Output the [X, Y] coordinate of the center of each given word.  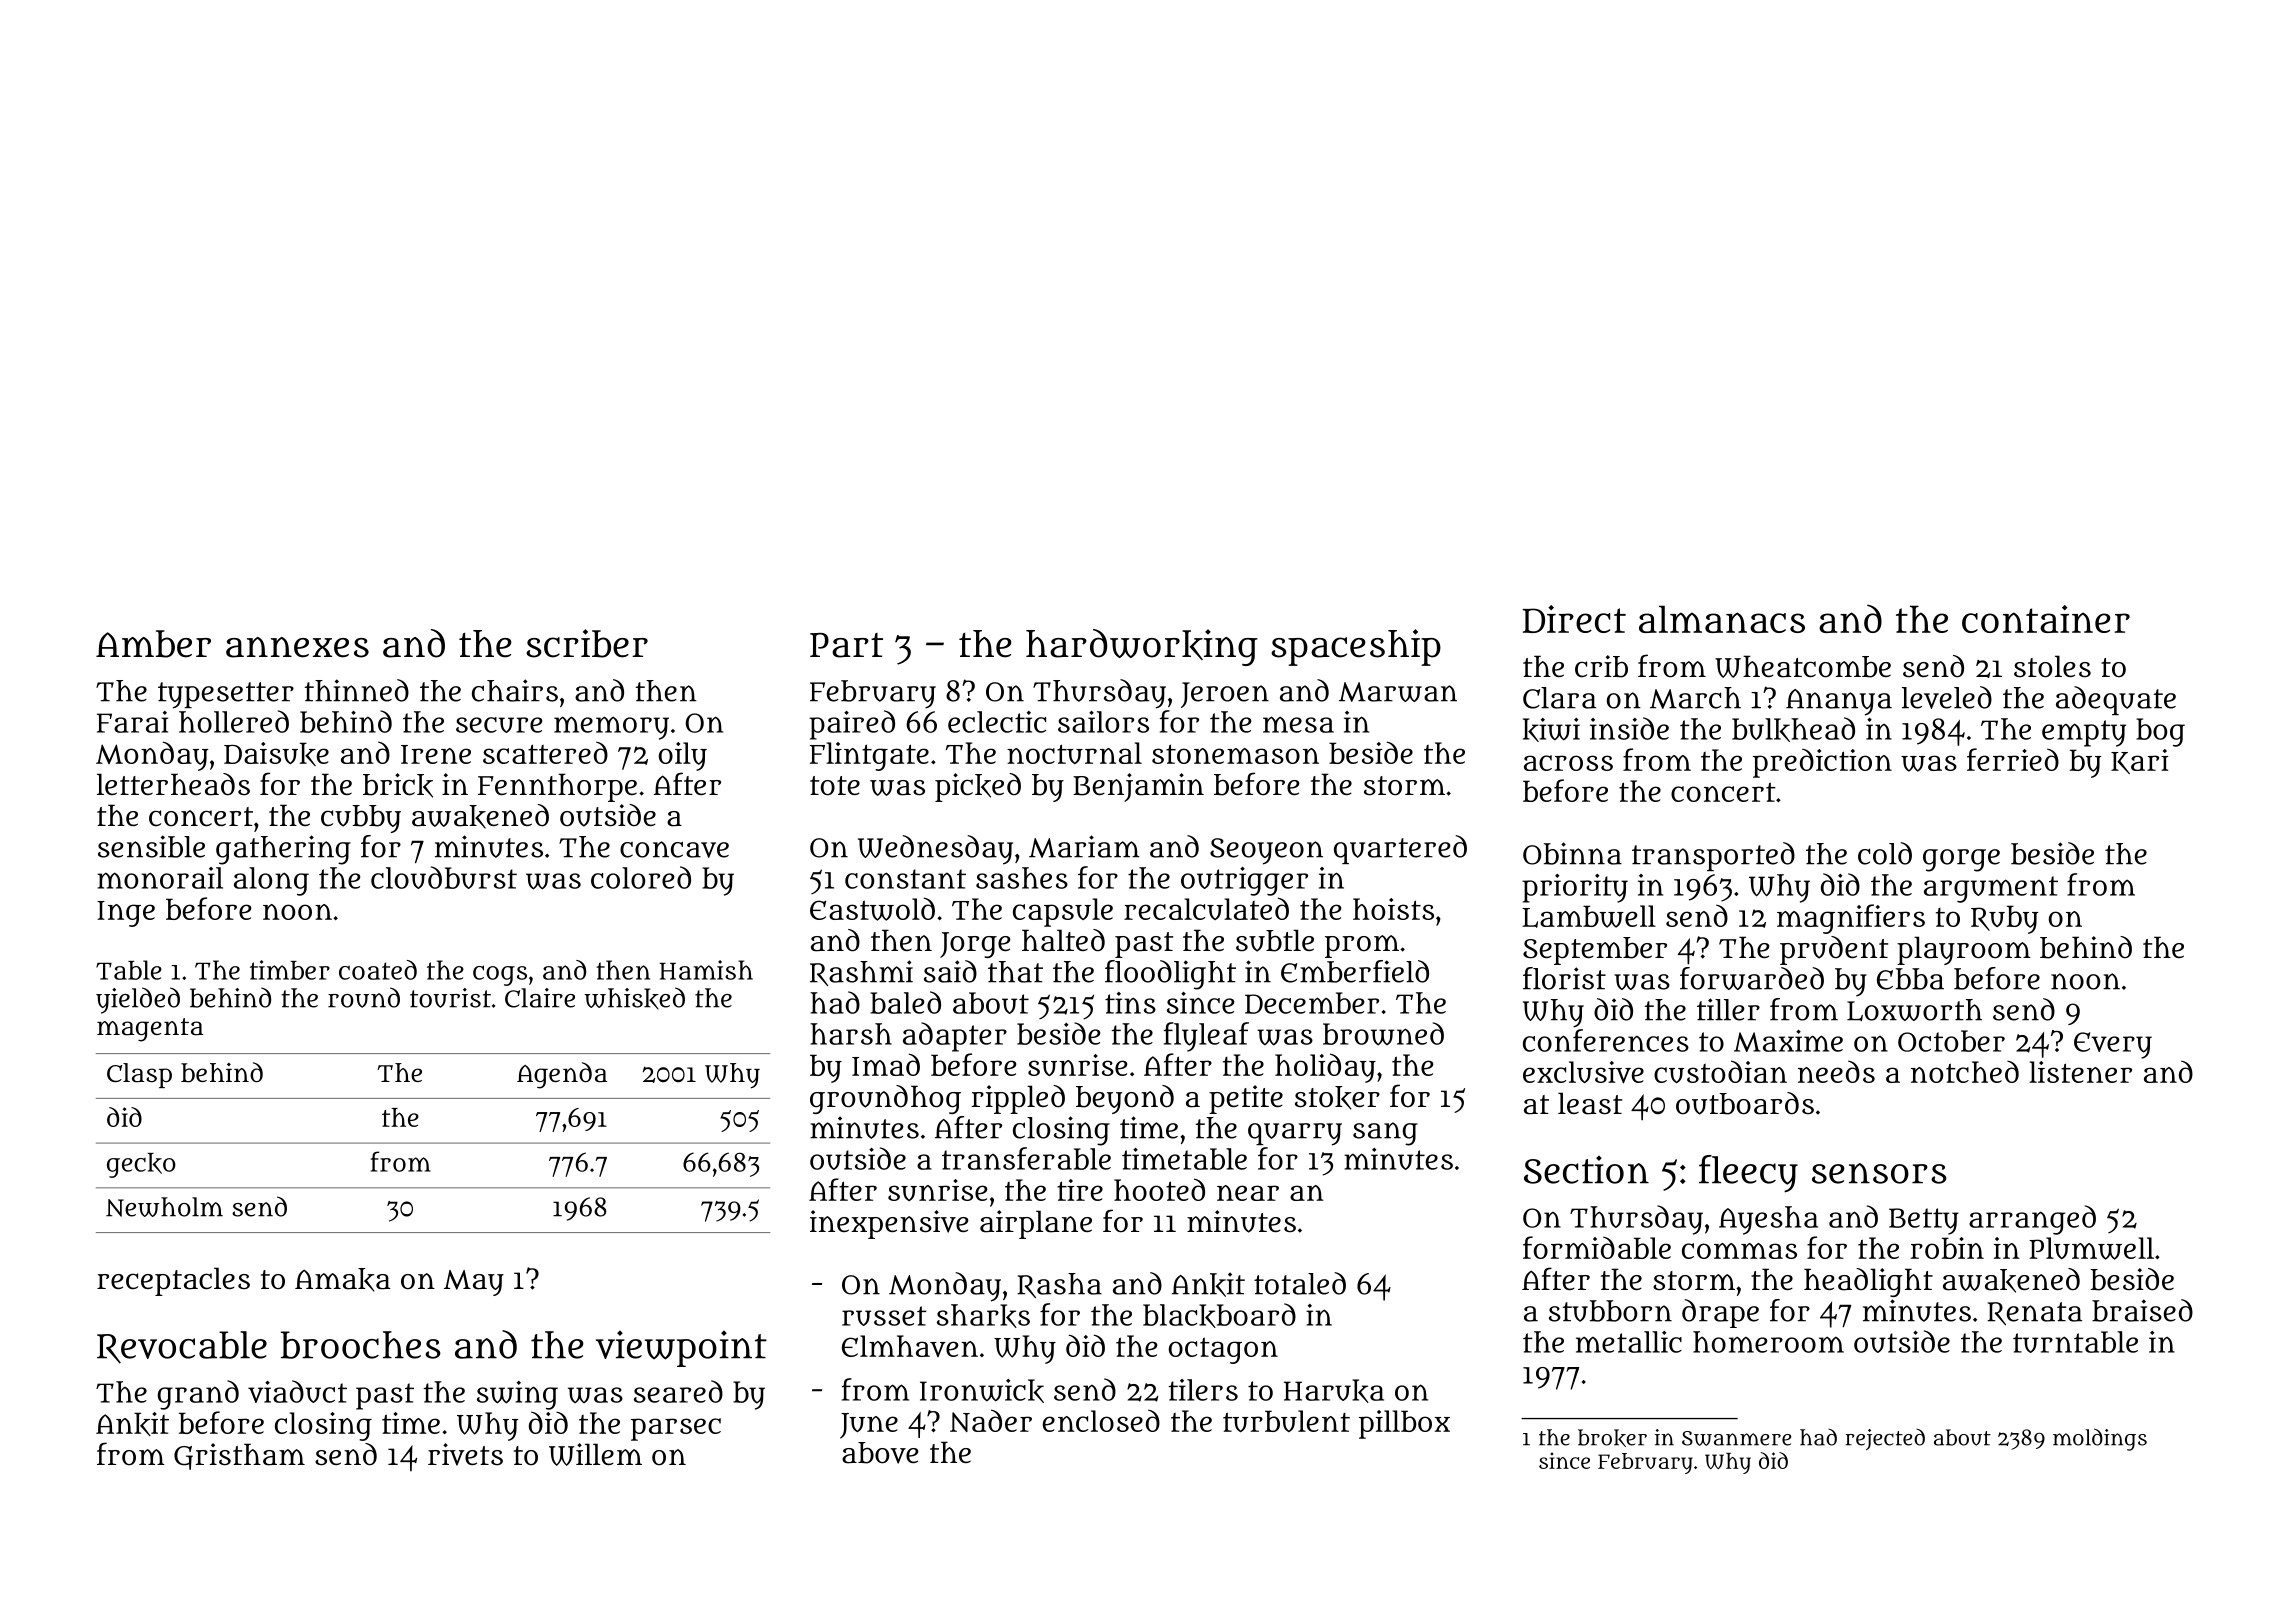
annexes [297, 647]
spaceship [1356, 647]
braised [2142, 1310]
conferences [1606, 1040]
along [271, 881]
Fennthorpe [557, 787]
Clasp [139, 1075]
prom [1362, 946]
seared [678, 1391]
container [2046, 619]
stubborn [1610, 1311]
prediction [1822, 763]
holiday [1325, 1068]
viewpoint [681, 1349]
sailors [1103, 722]
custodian [1720, 1071]
